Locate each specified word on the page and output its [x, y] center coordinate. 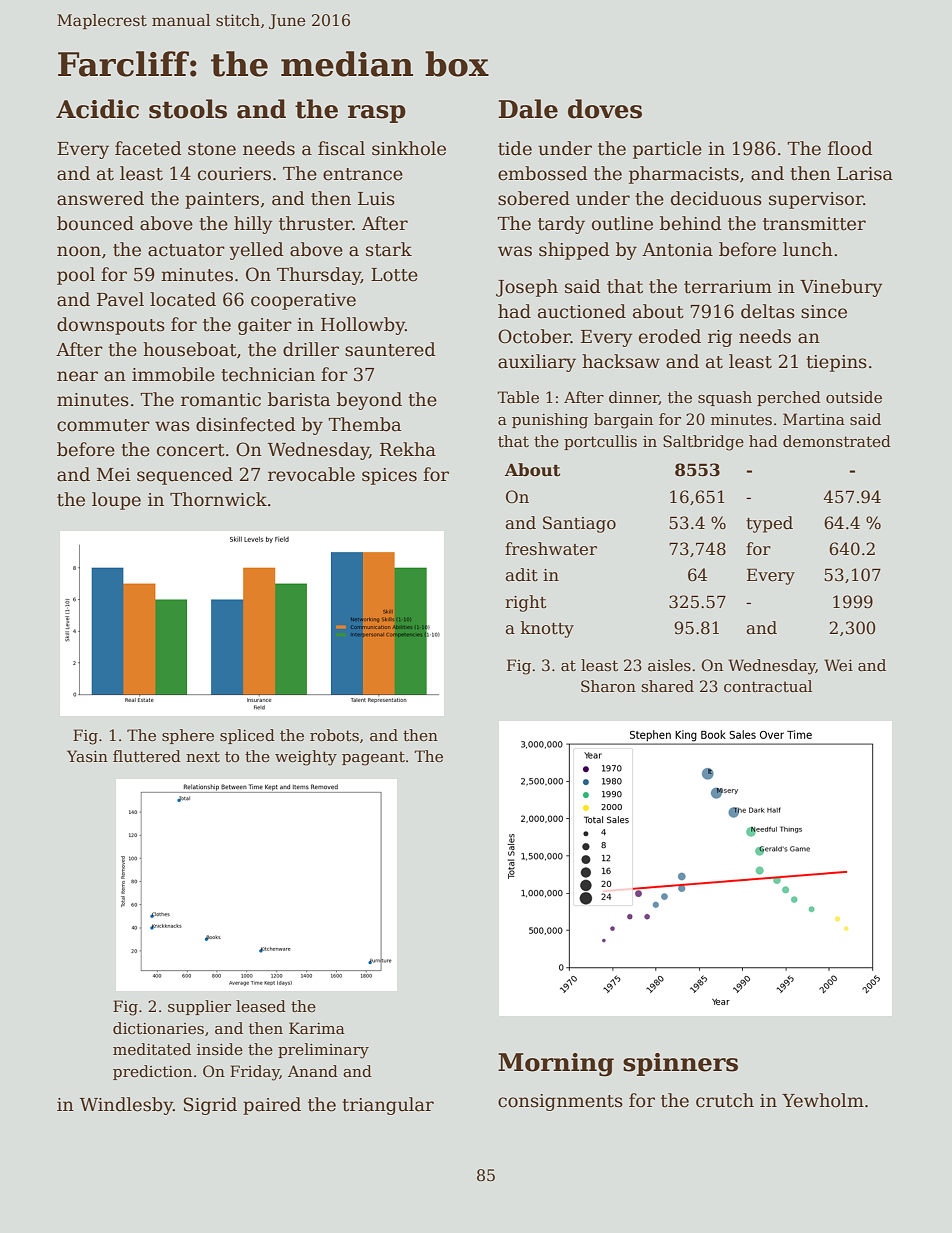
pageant [373, 758]
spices [389, 476]
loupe [116, 501]
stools [188, 109]
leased [261, 1006]
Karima [317, 1028]
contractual [768, 686]
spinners [680, 1064]
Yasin [87, 756]
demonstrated [837, 441]
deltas [768, 311]
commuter [103, 425]
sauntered [390, 349]
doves [605, 109]
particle [667, 150]
